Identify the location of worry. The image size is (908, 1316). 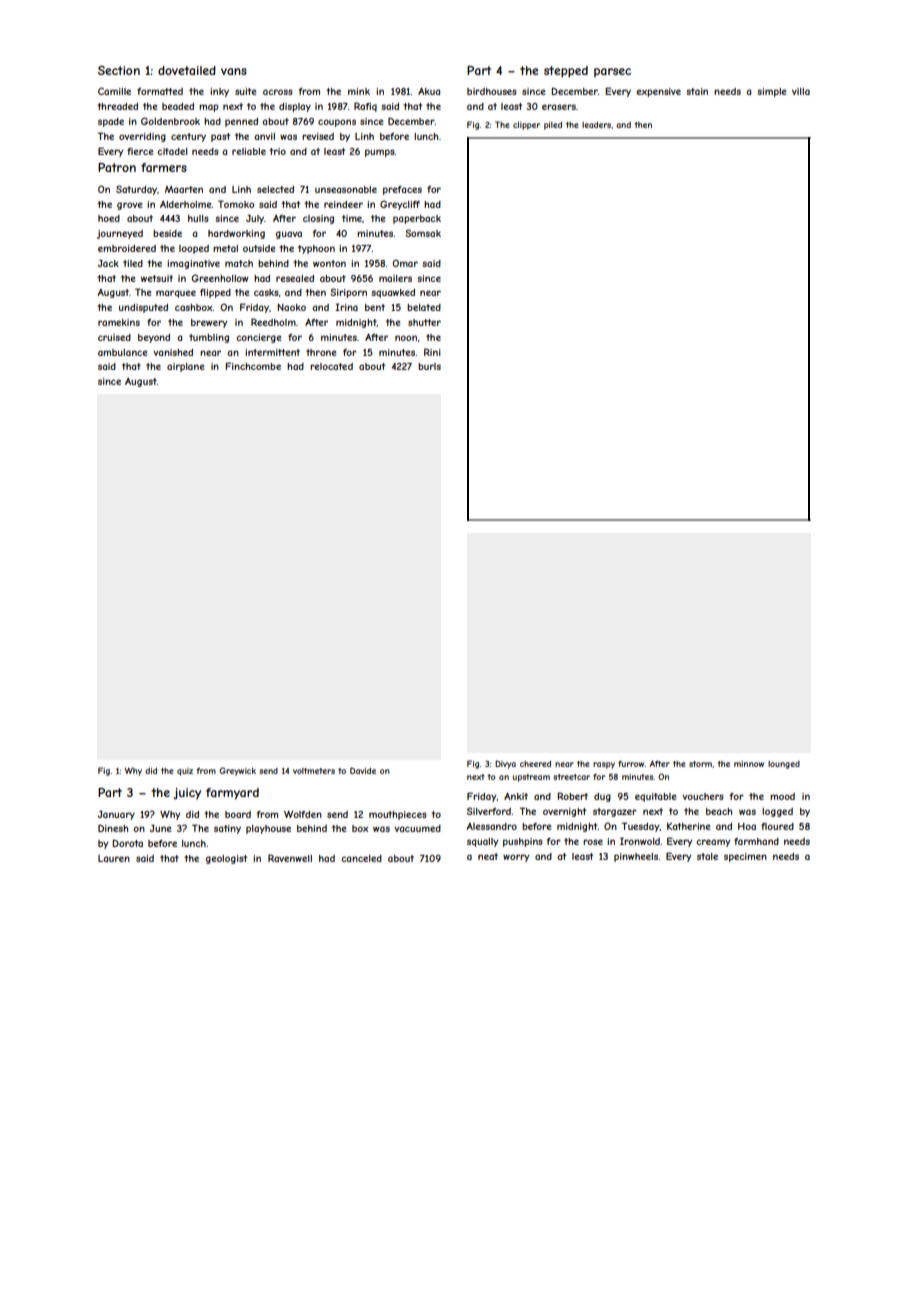
(516, 858).
